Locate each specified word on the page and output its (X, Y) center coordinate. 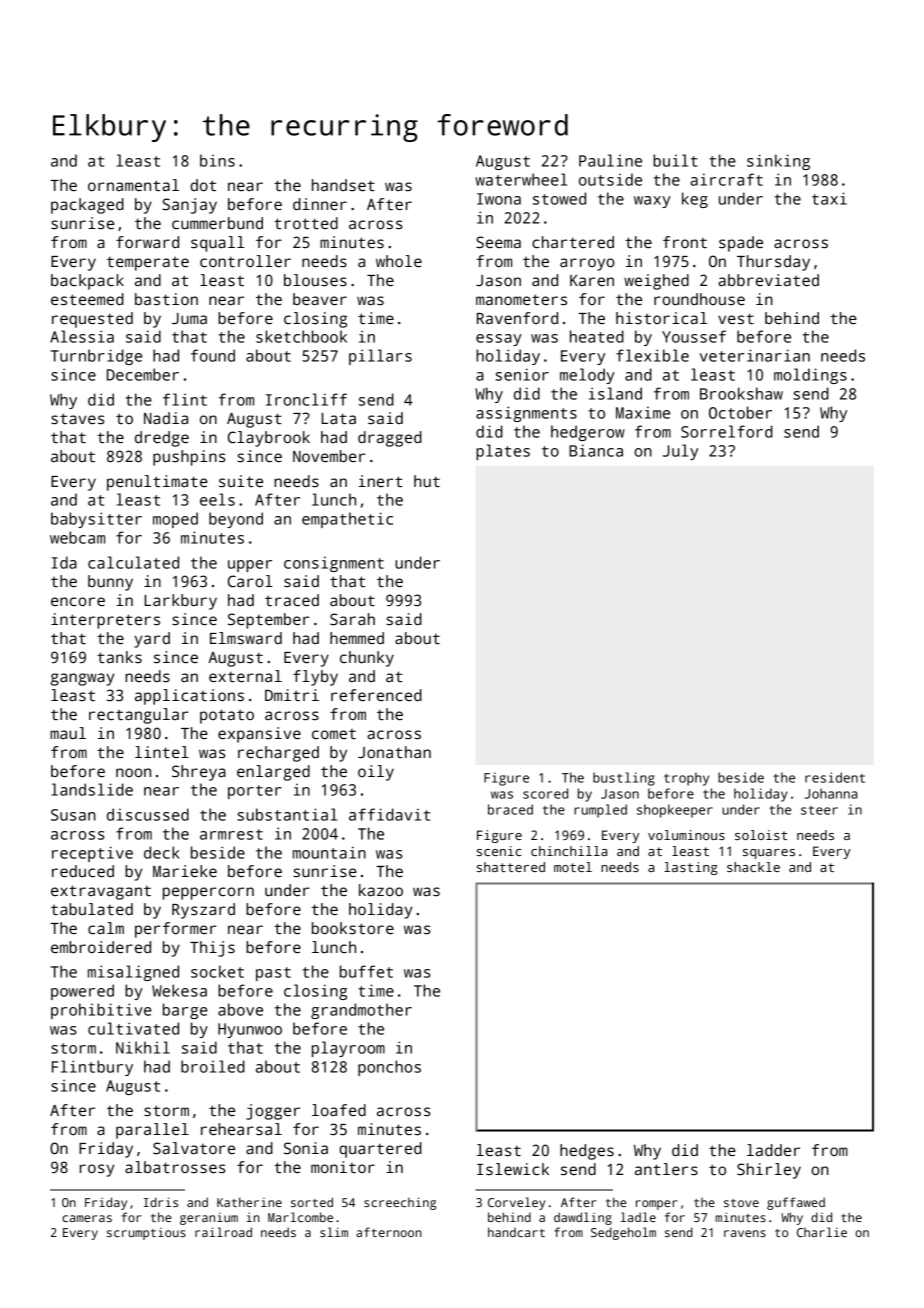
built (675, 160)
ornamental (133, 185)
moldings (810, 376)
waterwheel (521, 179)
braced (510, 809)
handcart (516, 1232)
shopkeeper (675, 811)
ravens (745, 1233)
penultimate (157, 483)
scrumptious (146, 1234)
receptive (92, 854)
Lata (338, 418)
